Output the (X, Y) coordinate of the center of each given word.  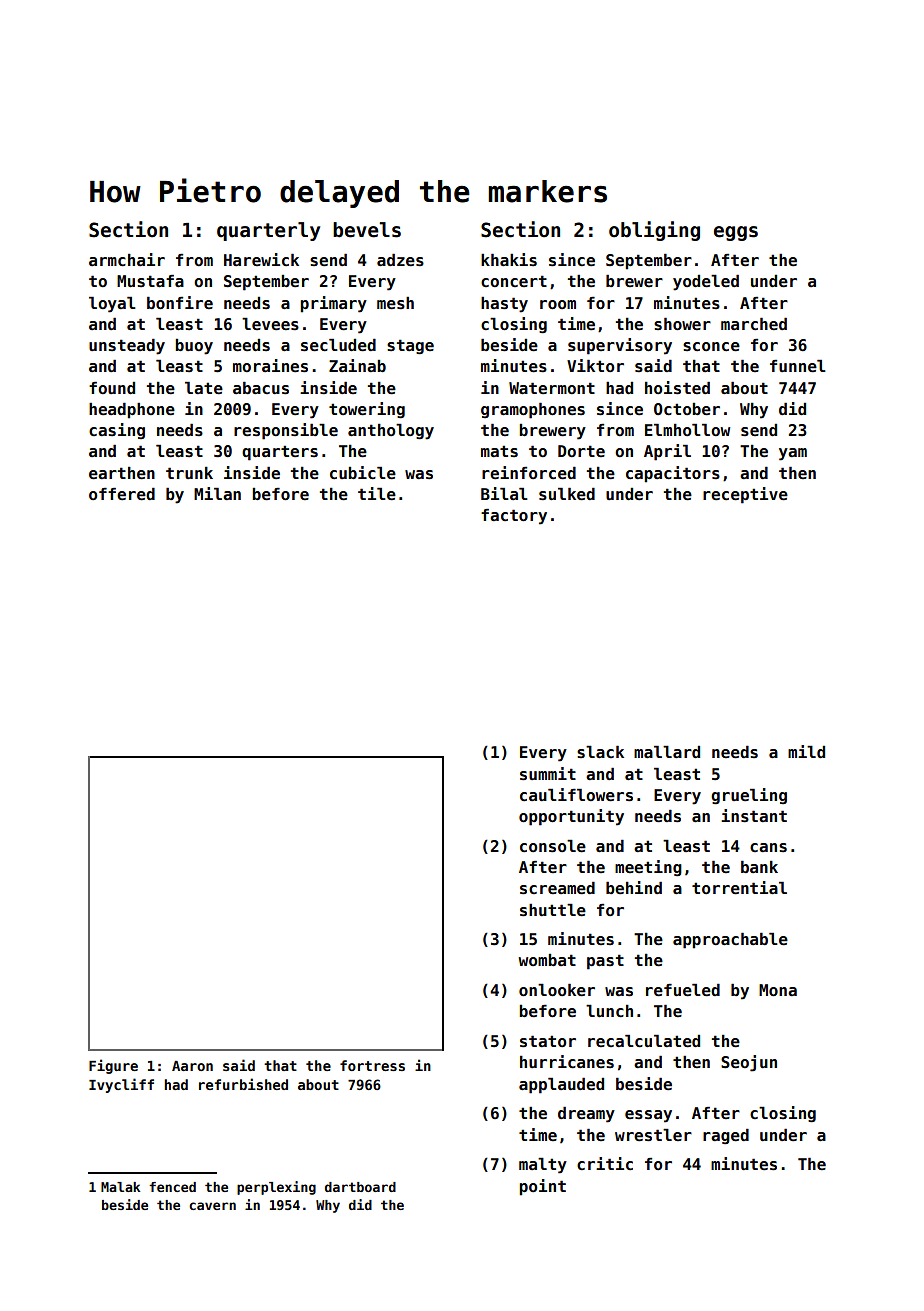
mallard (667, 751)
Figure (113, 1066)
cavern (212, 1206)
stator (548, 1041)
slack (600, 752)
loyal (112, 304)
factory (514, 517)
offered (122, 494)
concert (514, 281)
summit (548, 774)
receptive (745, 495)
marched (754, 324)
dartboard (360, 1187)
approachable (730, 940)
